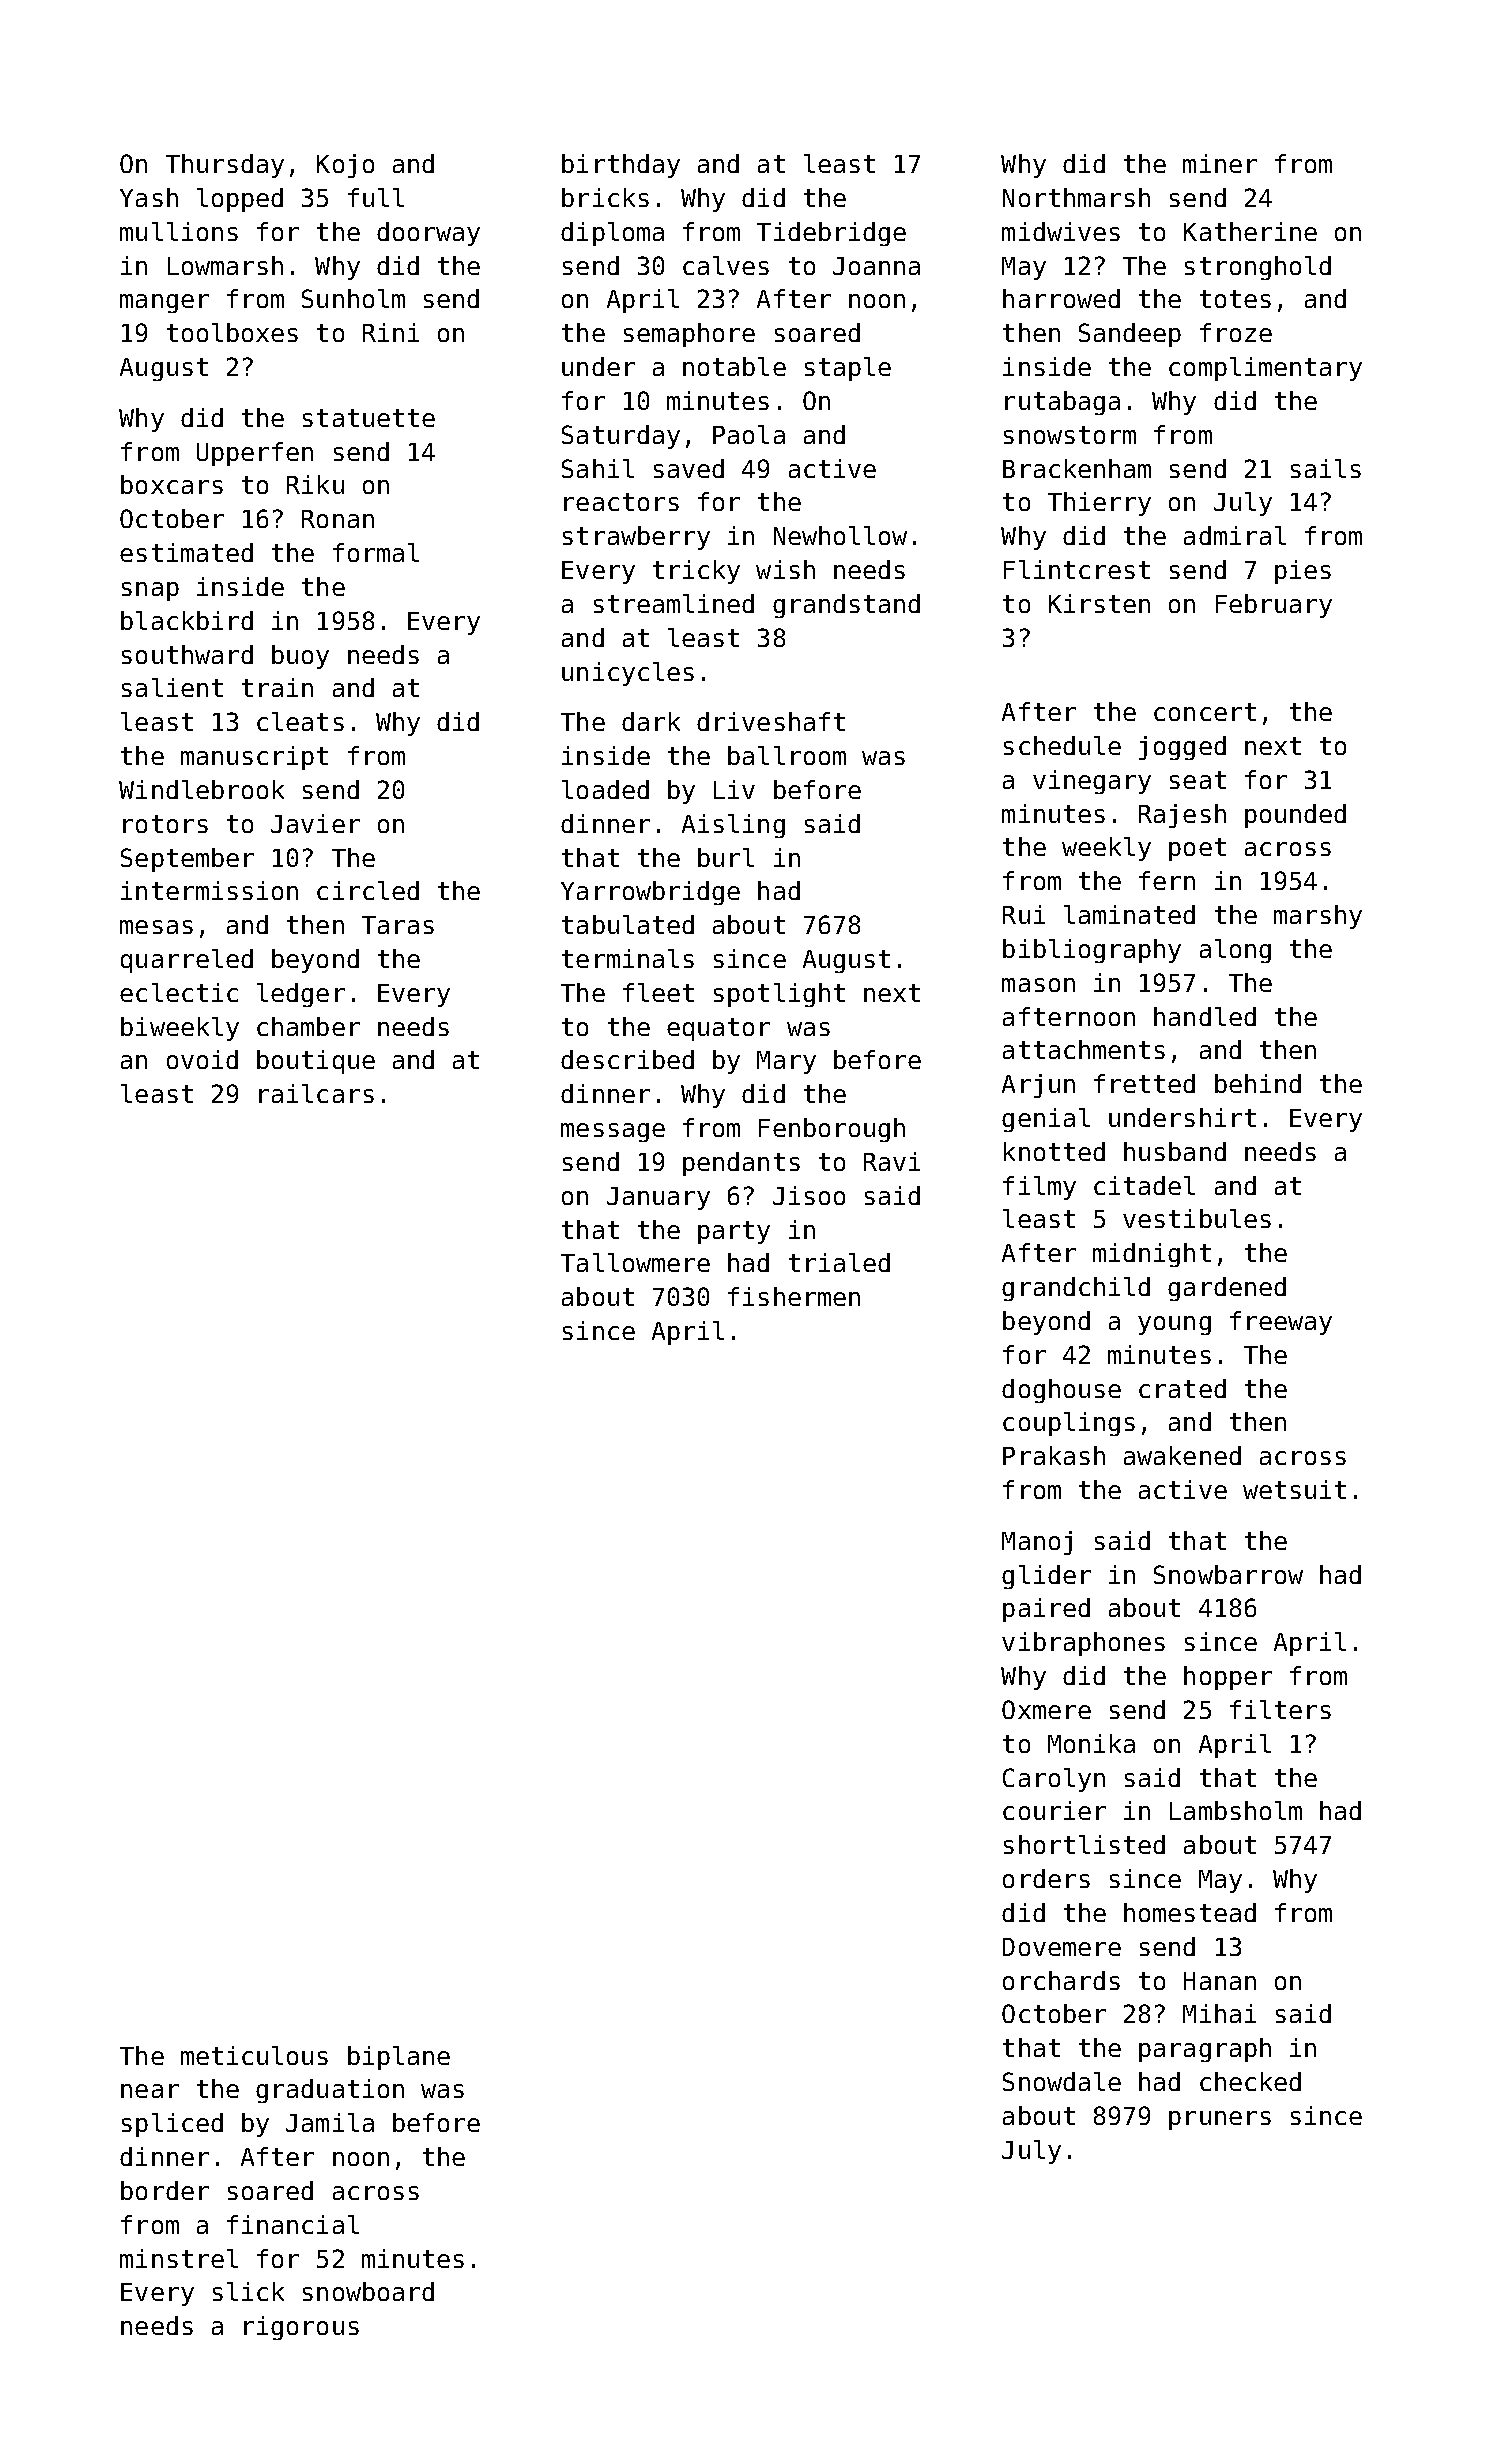  Describe the element at coordinates (1062, 745) in the image. I see `schedule` at that location.
